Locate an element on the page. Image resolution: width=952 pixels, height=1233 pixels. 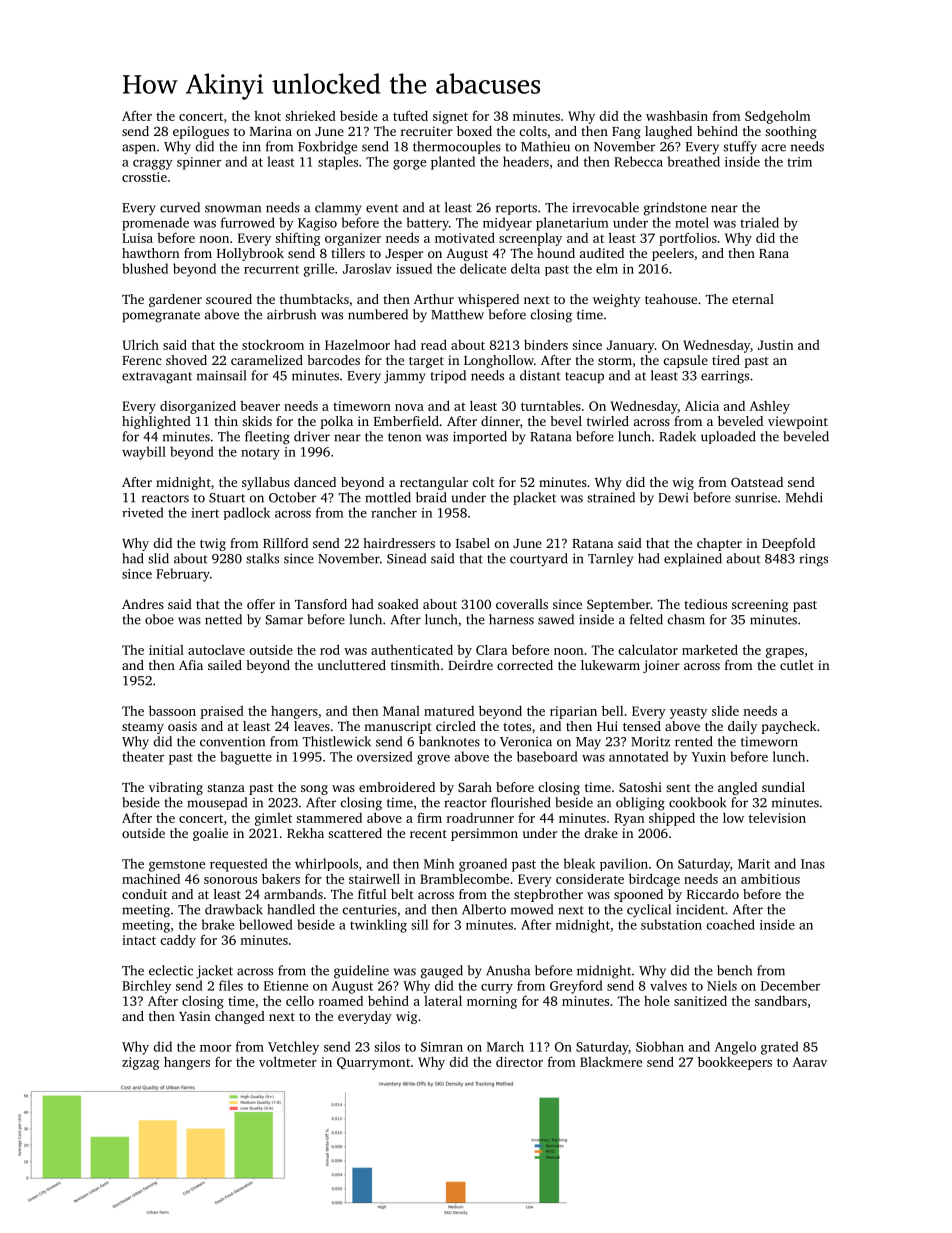
Yuxin is located at coordinates (709, 757).
